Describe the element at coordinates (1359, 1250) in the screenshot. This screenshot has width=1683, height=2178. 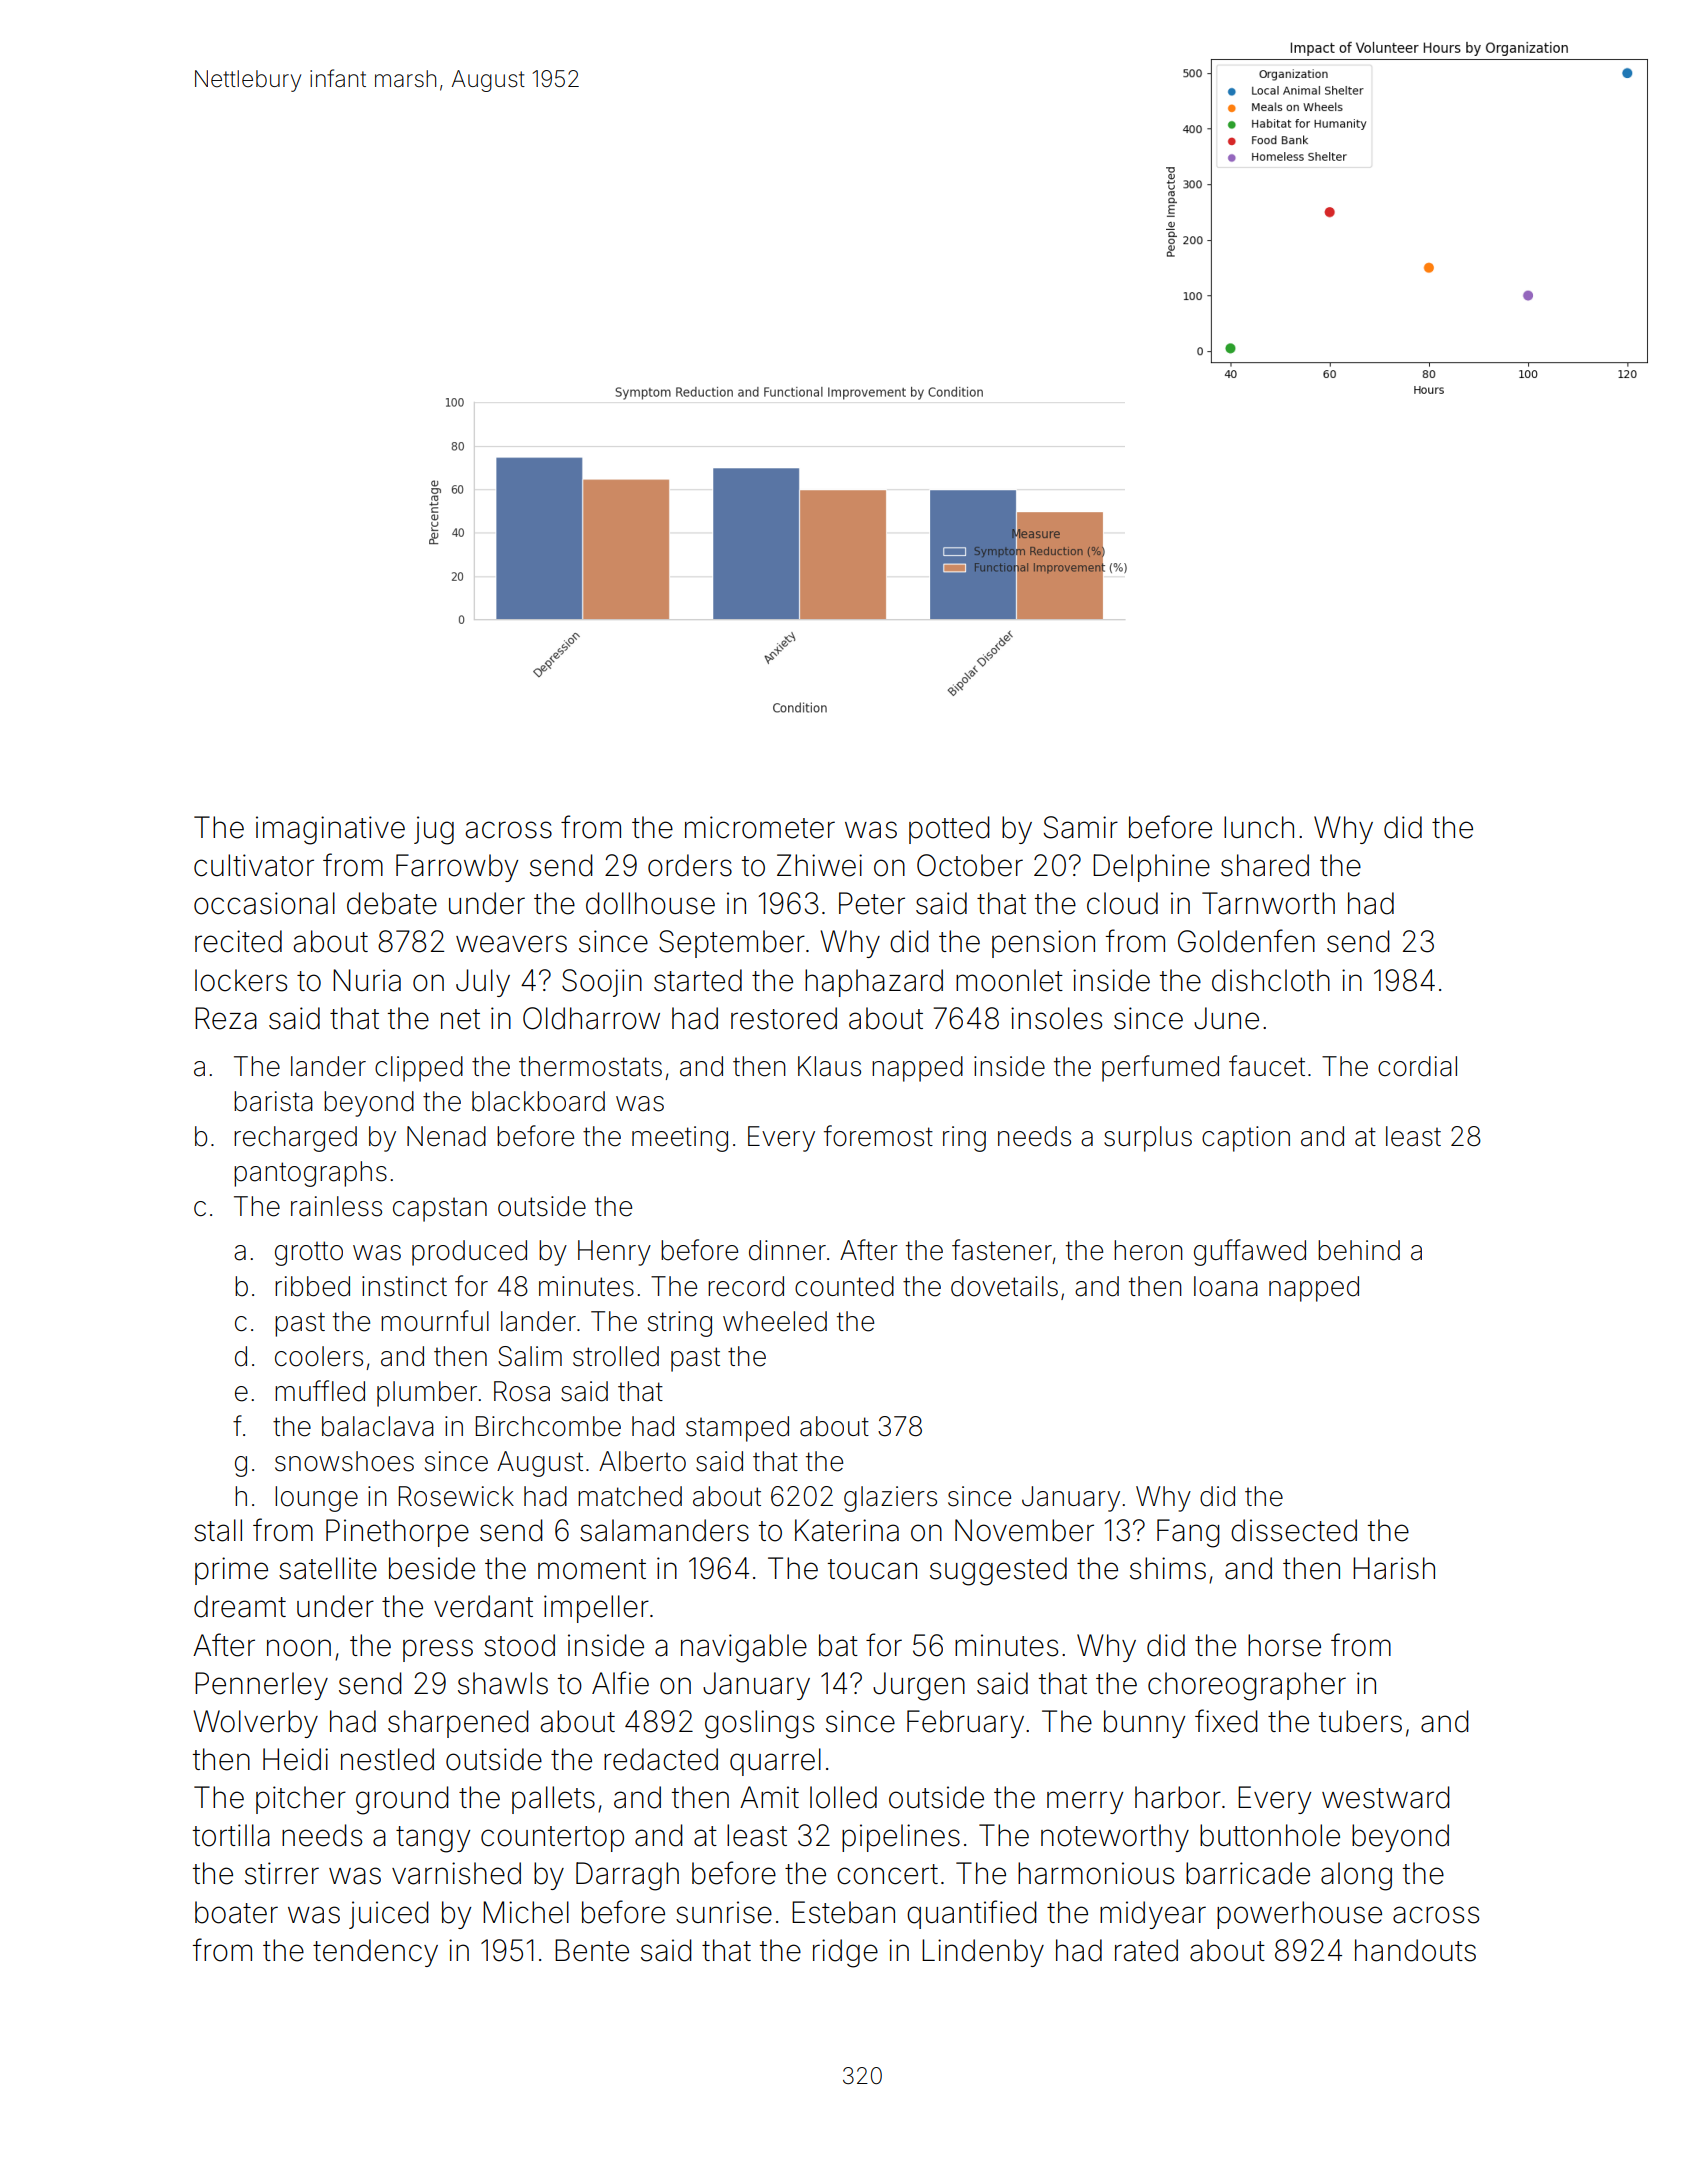
I see `behind` at that location.
